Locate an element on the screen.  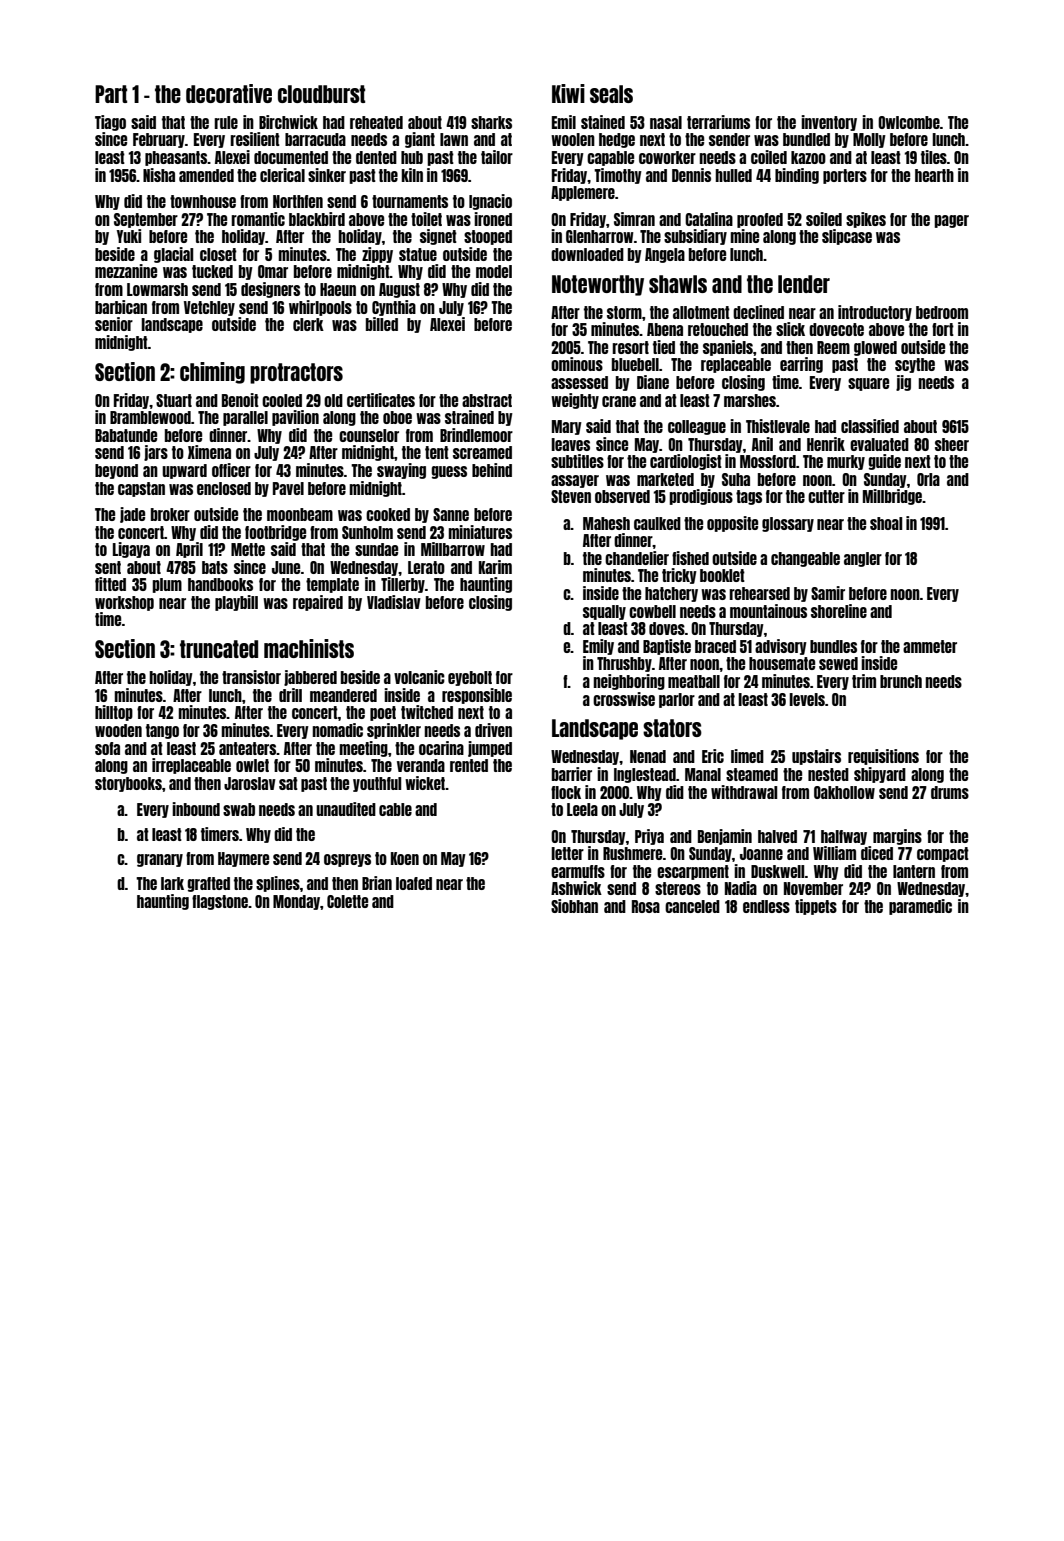
tiles is located at coordinates (934, 157).
